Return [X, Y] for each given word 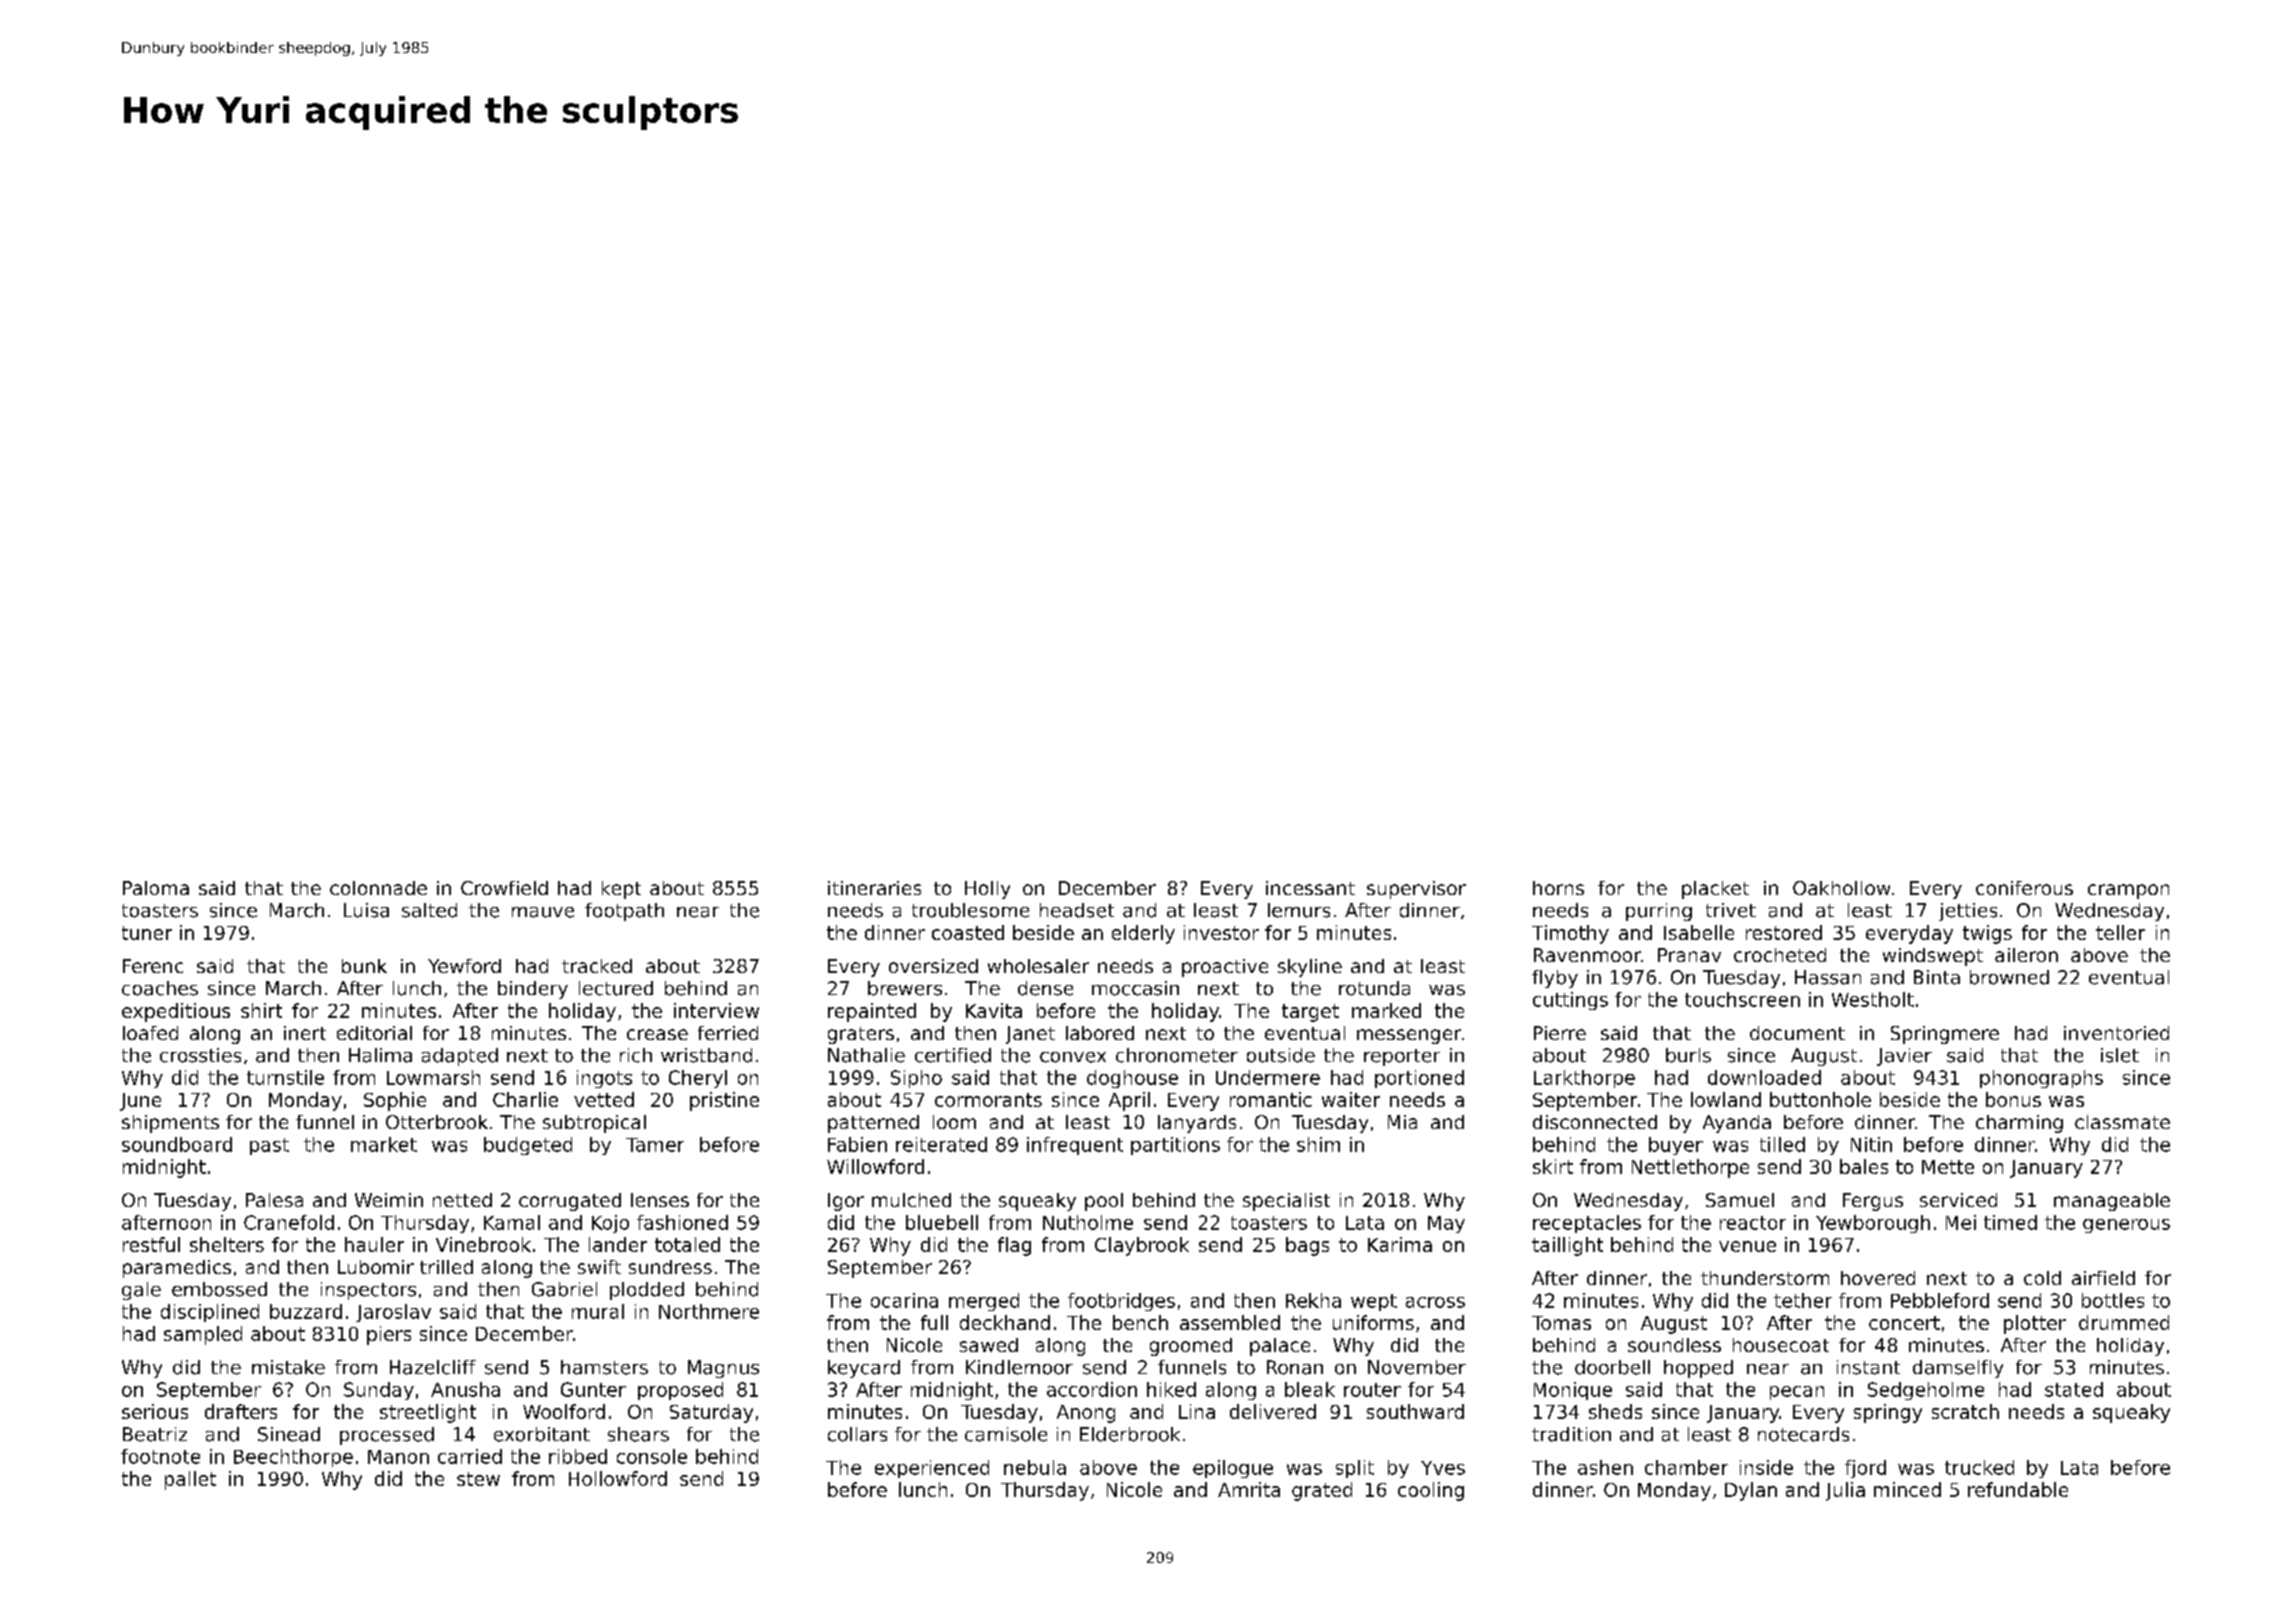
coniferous [2024, 888]
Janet [1030, 1035]
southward [1415, 1411]
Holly [987, 890]
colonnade [378, 888]
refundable [2018, 1489]
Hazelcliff [433, 1367]
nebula [1035, 1467]
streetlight [428, 1413]
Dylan [1751, 1491]
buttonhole [1820, 1099]
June [140, 1102]
